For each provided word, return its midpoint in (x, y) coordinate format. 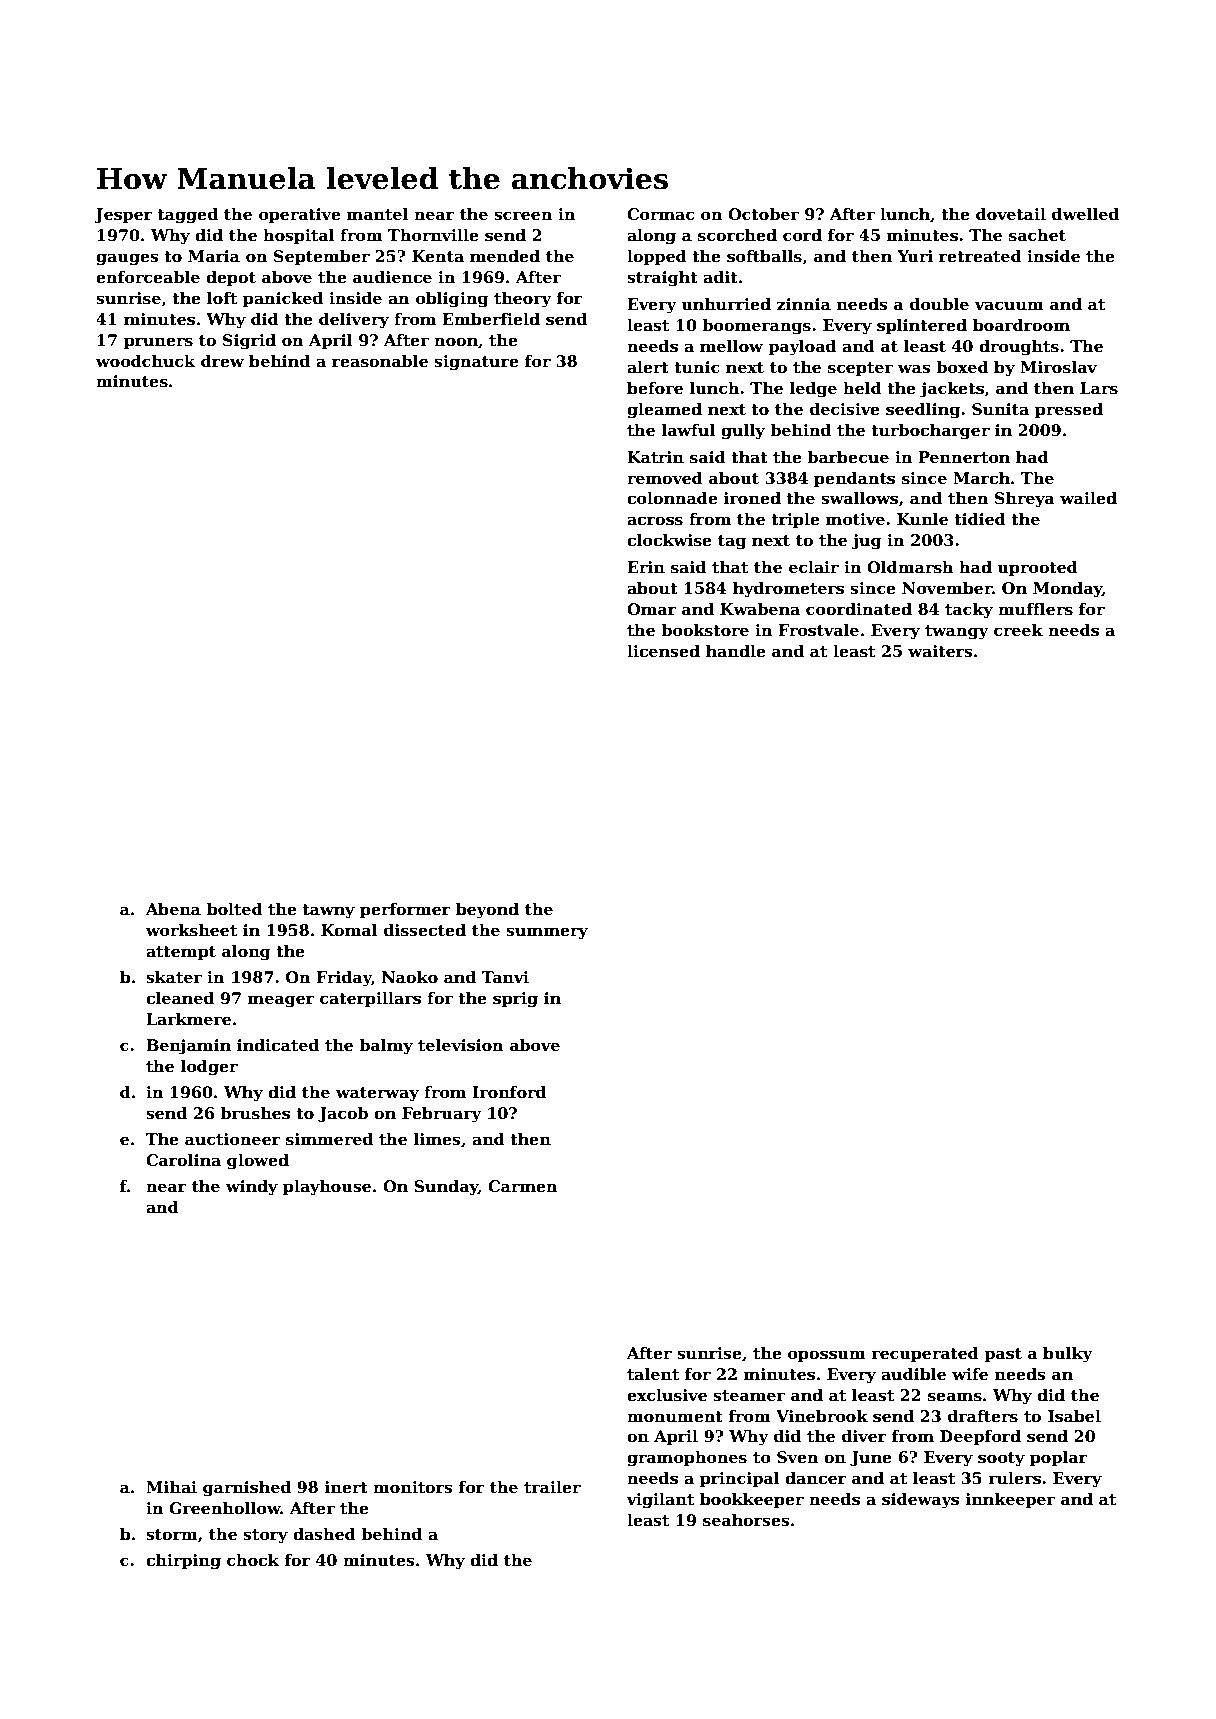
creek (1018, 630)
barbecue (848, 457)
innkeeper (1010, 1501)
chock (253, 1560)
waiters (940, 651)
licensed (663, 651)
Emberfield (491, 319)
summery (547, 933)
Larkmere (188, 1019)
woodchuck (146, 361)
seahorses (746, 1520)
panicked (283, 300)
